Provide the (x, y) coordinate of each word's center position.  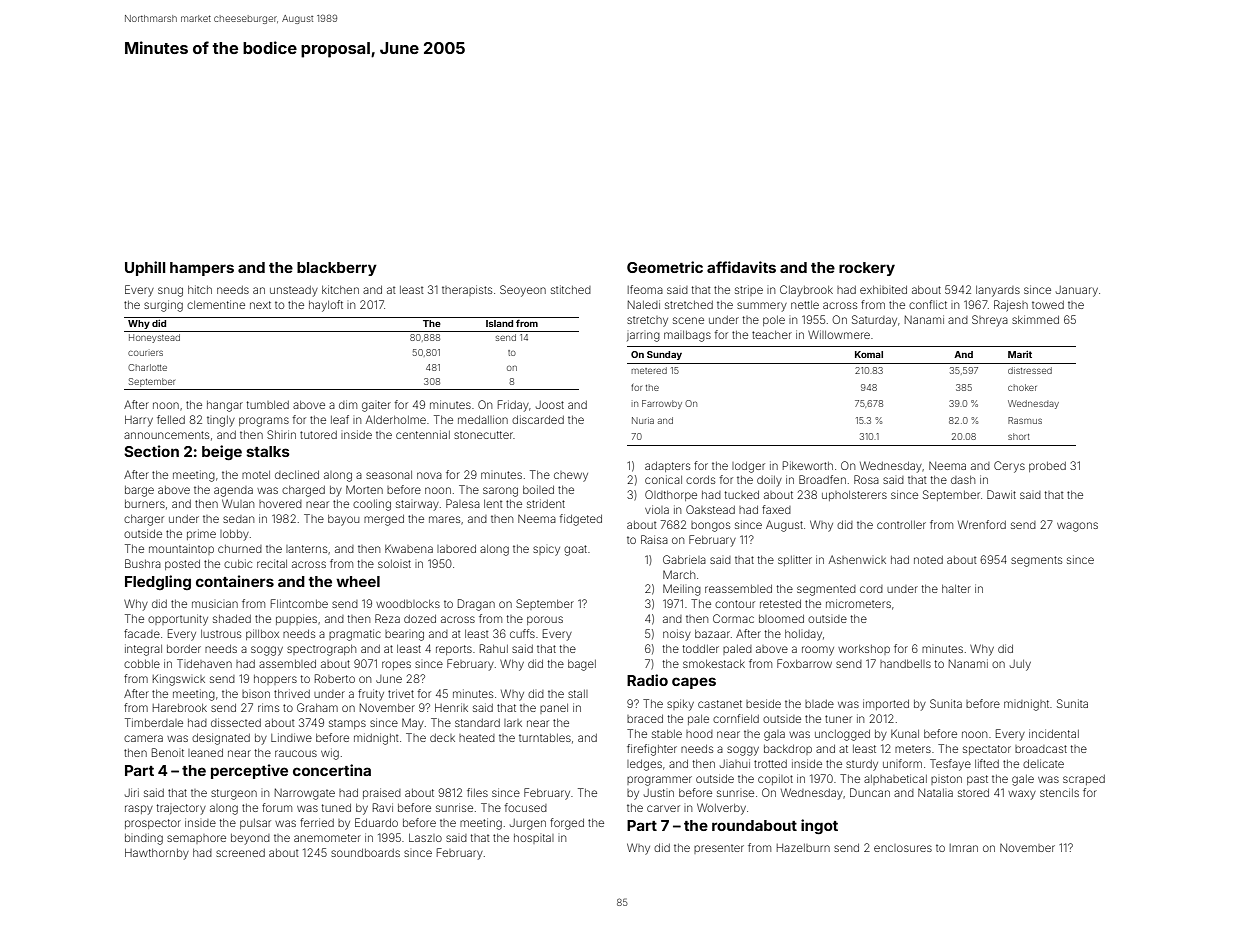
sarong (500, 492)
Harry (139, 421)
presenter (719, 849)
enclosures (903, 848)
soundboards (365, 853)
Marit (1020, 354)
